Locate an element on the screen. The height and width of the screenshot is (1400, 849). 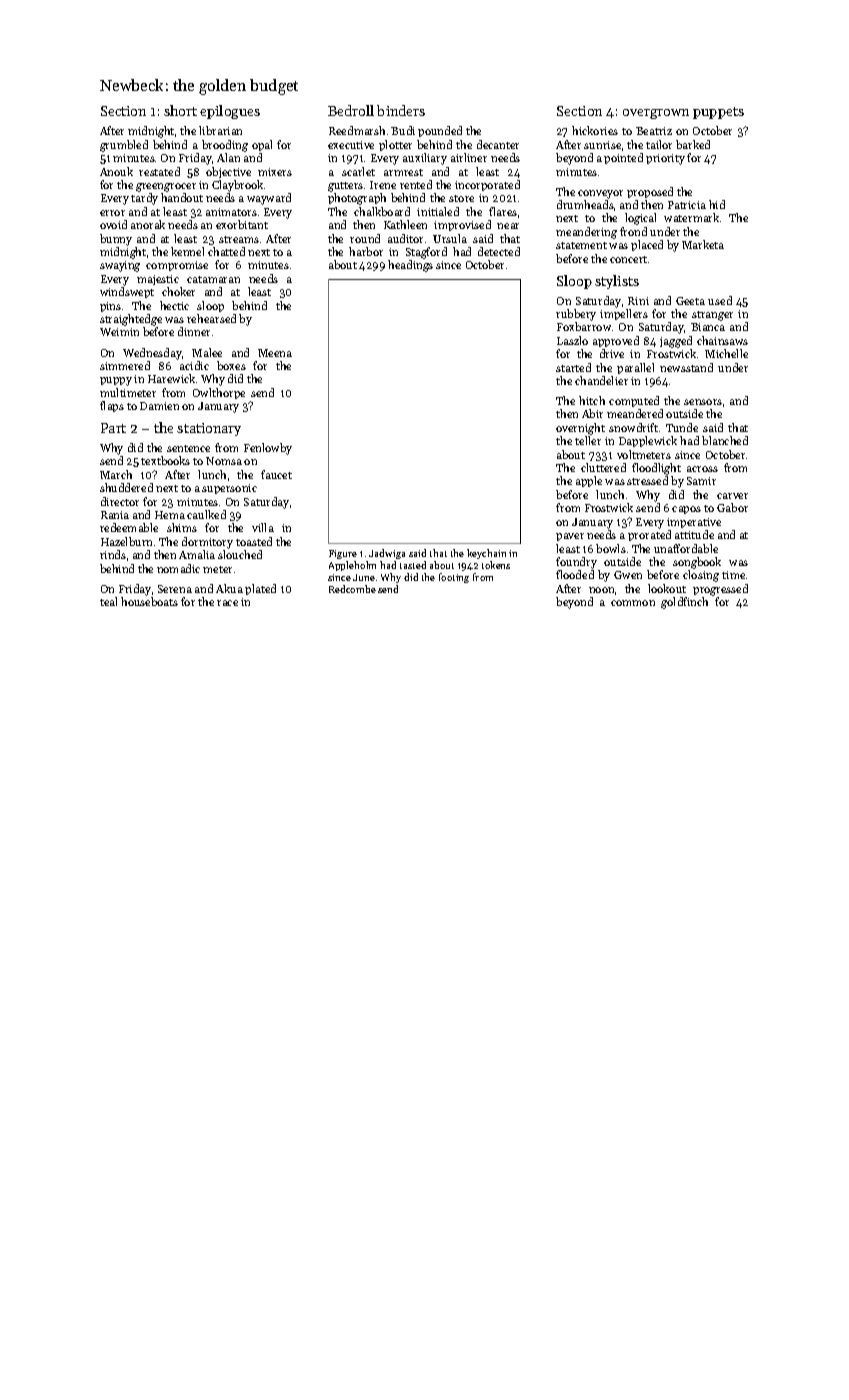
impellers is located at coordinates (624, 314).
